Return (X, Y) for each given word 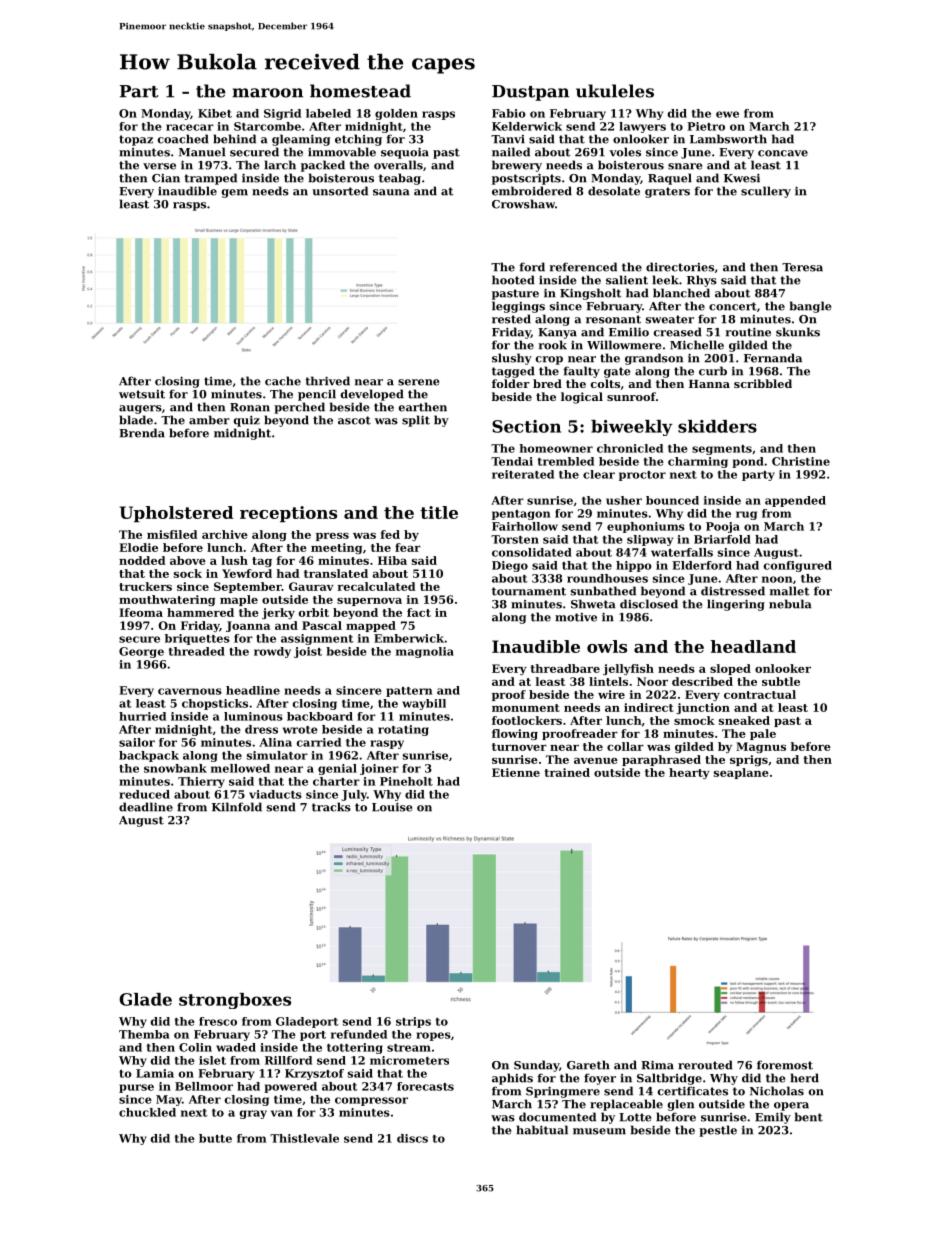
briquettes (197, 639)
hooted (513, 280)
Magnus (761, 747)
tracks (331, 807)
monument (526, 708)
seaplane (741, 773)
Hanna (709, 384)
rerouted (705, 1065)
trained (567, 772)
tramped (210, 179)
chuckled (147, 1112)
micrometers (409, 1060)
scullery (766, 192)
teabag (400, 179)
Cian (166, 178)
